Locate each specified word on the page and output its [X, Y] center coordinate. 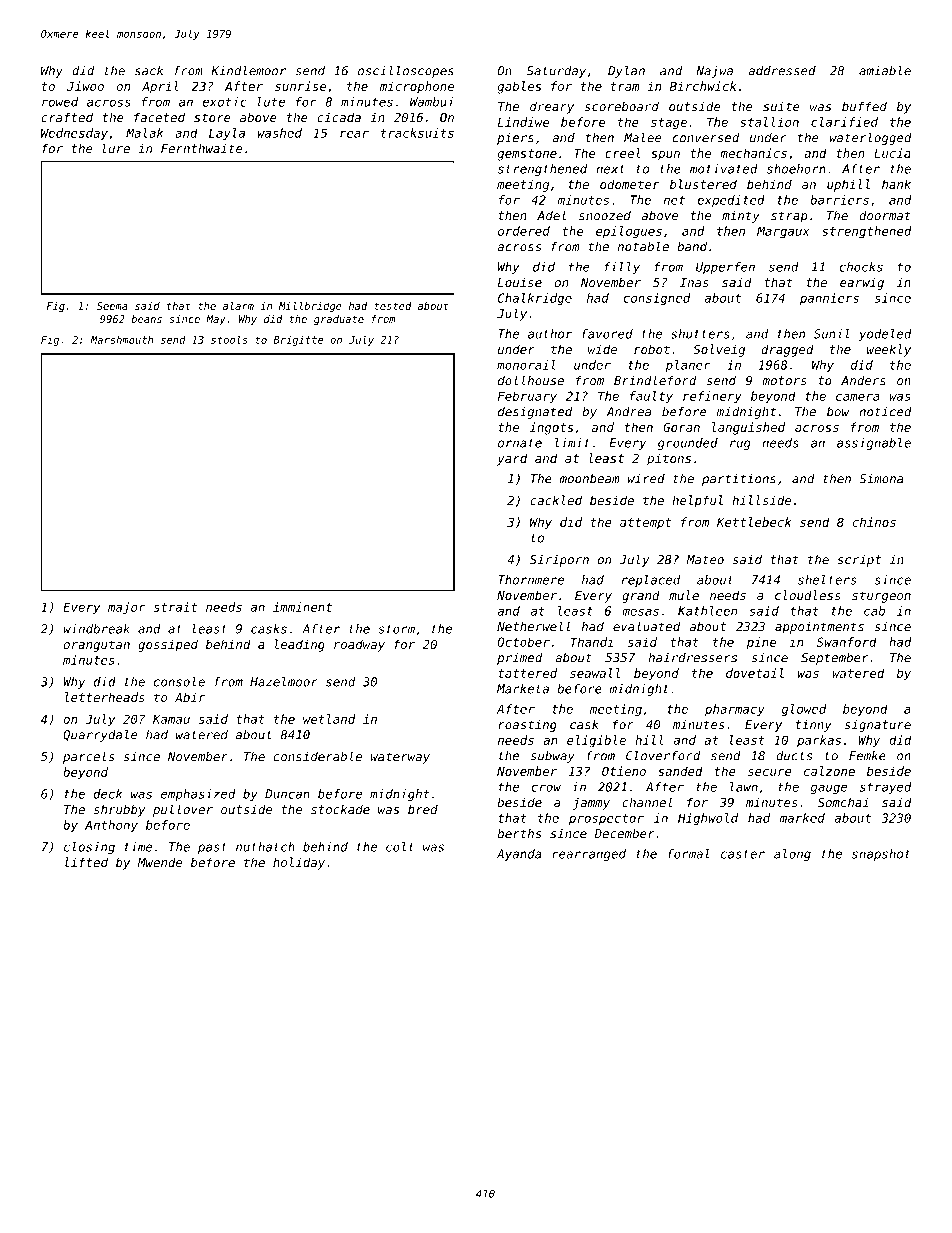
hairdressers [693, 658]
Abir [190, 697]
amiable [885, 71]
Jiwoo [85, 86]
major [127, 608]
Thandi [592, 642]
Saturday [556, 72]
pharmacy [735, 710]
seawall [595, 673]
